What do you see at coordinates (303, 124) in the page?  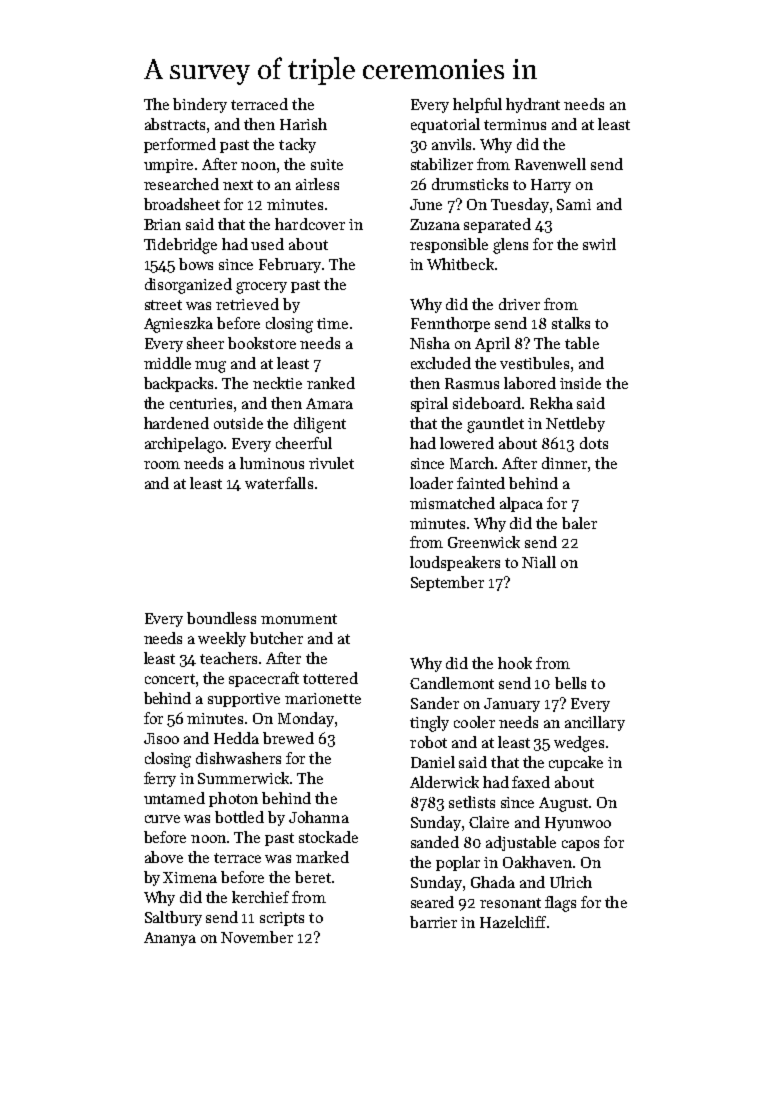 I see `Harish` at bounding box center [303, 124].
